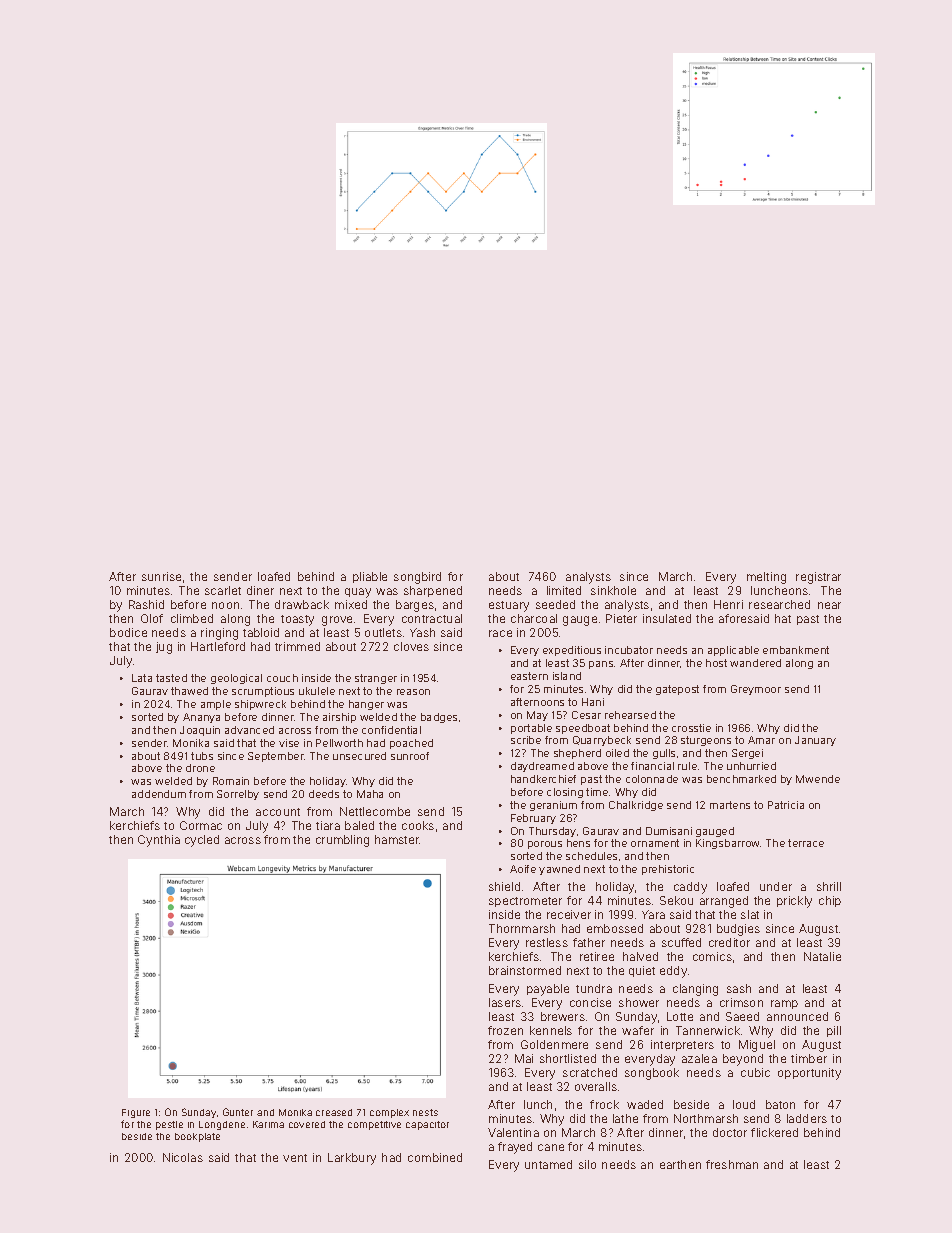 The image size is (952, 1233). Describe the element at coordinates (687, 766) in the document. I see `rule` at that location.
